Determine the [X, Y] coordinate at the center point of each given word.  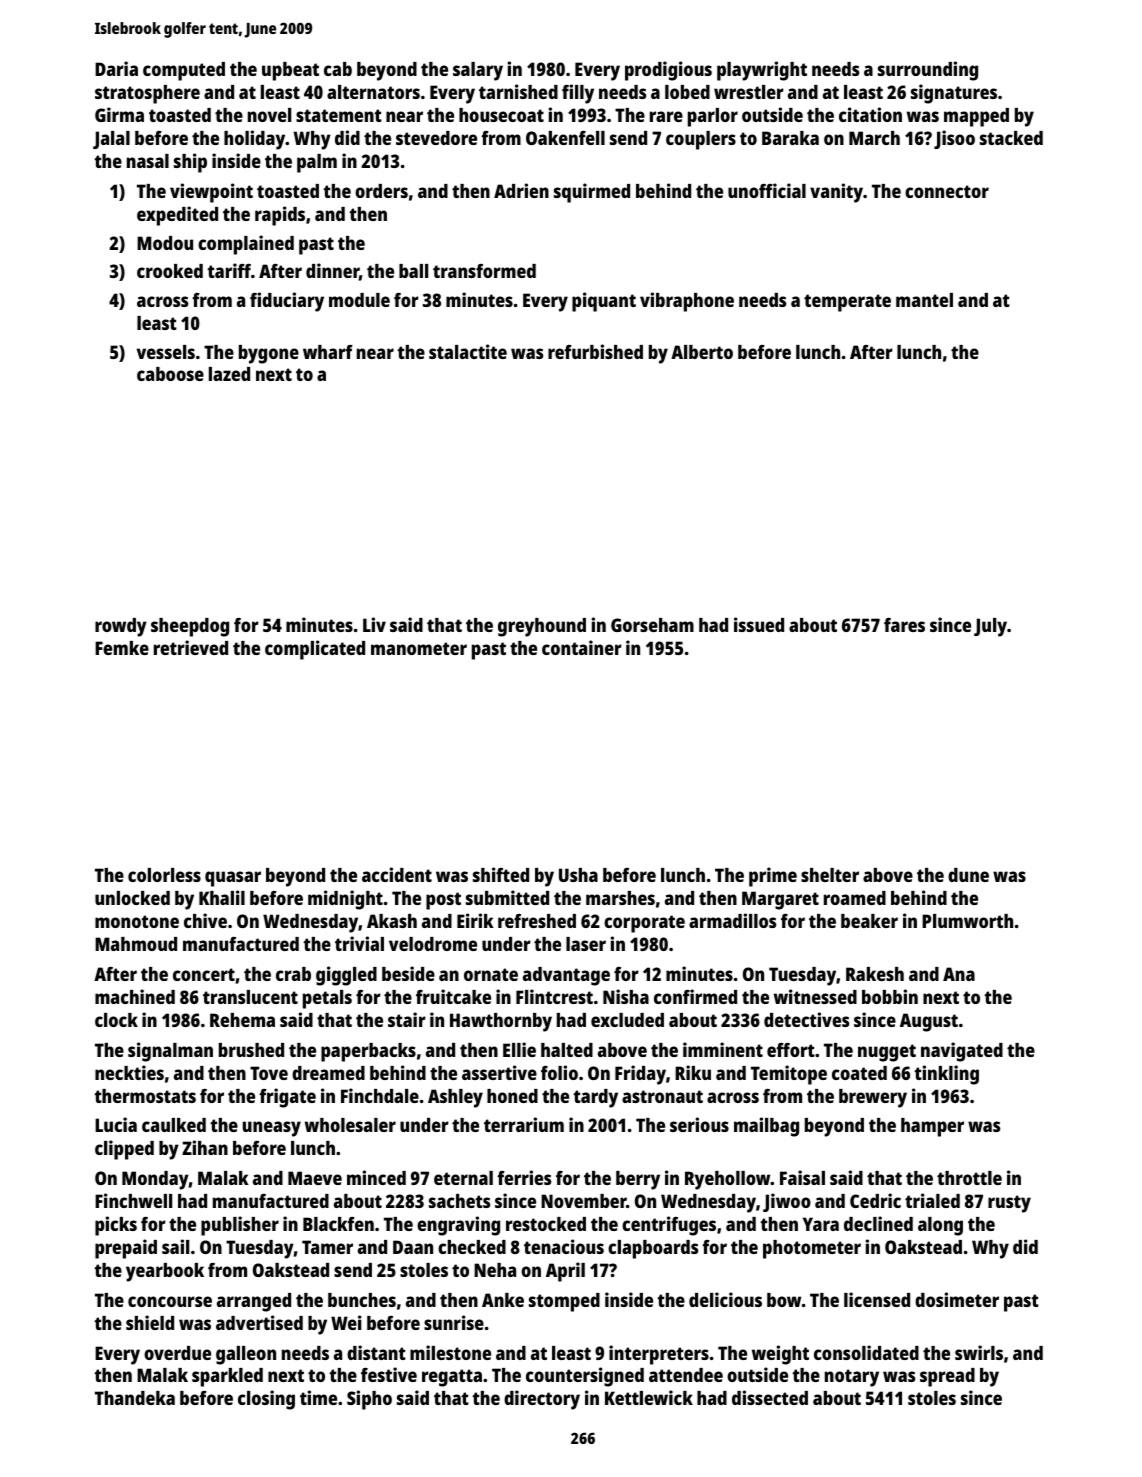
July [990, 627]
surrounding [928, 71]
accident [397, 874]
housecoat [501, 115]
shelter [830, 875]
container [582, 647]
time [318, 1397]
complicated [315, 650]
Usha [578, 875]
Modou [165, 243]
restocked [546, 1224]
